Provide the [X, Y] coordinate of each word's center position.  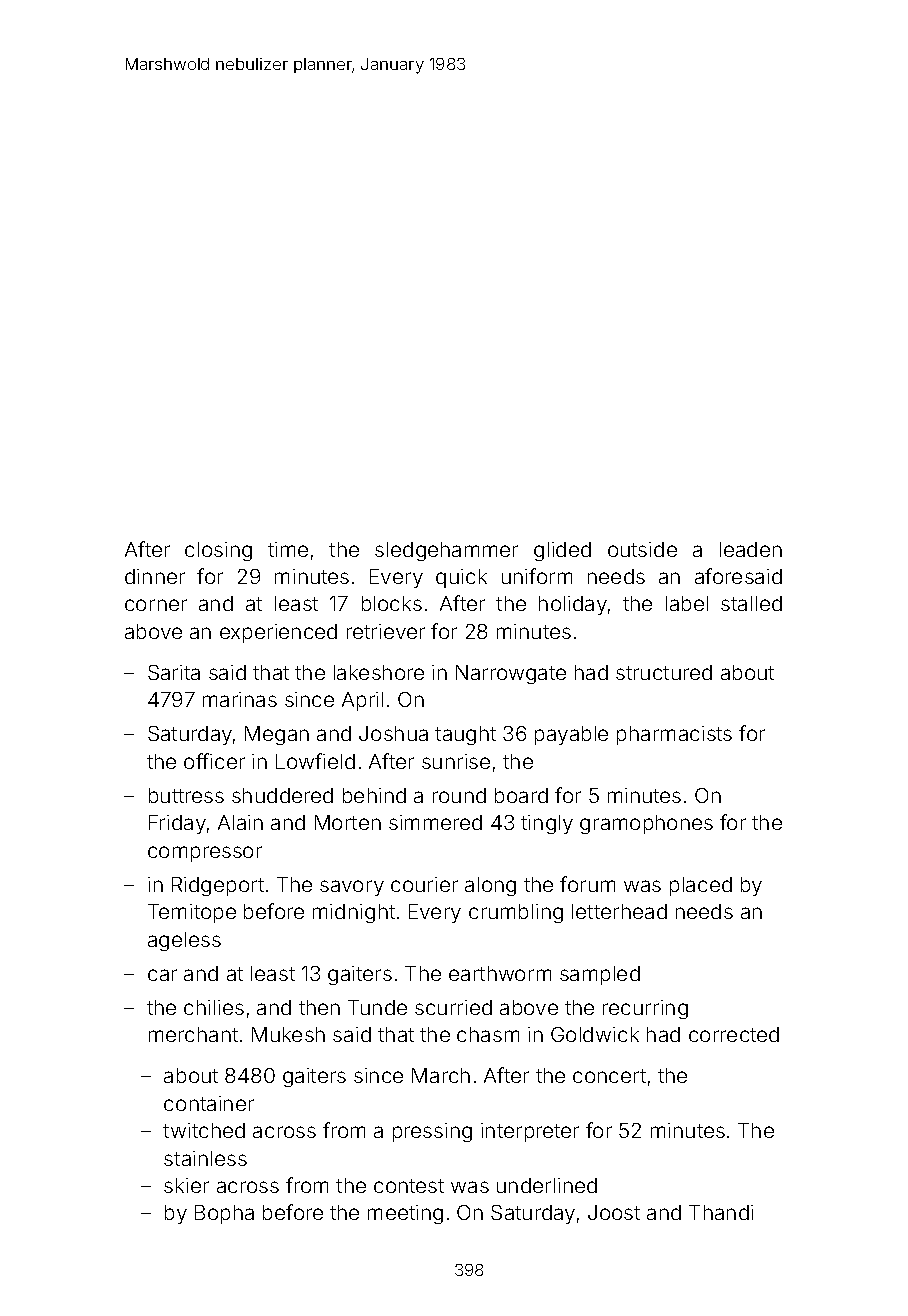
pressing [432, 1132]
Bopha [224, 1214]
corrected [734, 1034]
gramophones [646, 824]
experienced [278, 633]
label [687, 603]
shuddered [282, 795]
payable [571, 735]
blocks [392, 603]
